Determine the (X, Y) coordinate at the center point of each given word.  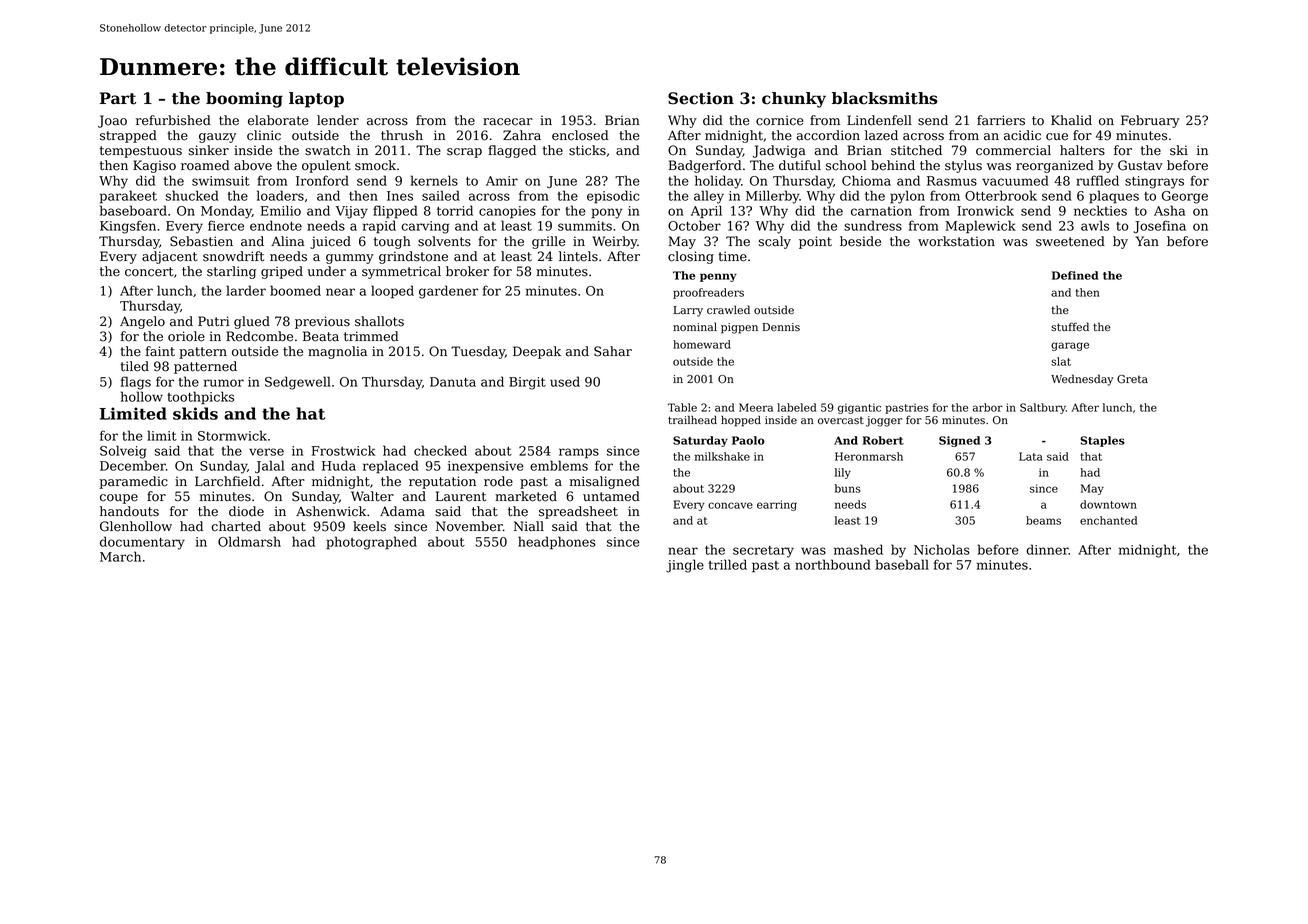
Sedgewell (298, 383)
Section (701, 98)
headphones (557, 543)
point (815, 242)
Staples (1102, 441)
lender (338, 120)
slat (1061, 361)
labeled (797, 407)
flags (136, 383)
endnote (276, 225)
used (565, 381)
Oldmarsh (249, 541)
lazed (881, 135)
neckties (1100, 210)
